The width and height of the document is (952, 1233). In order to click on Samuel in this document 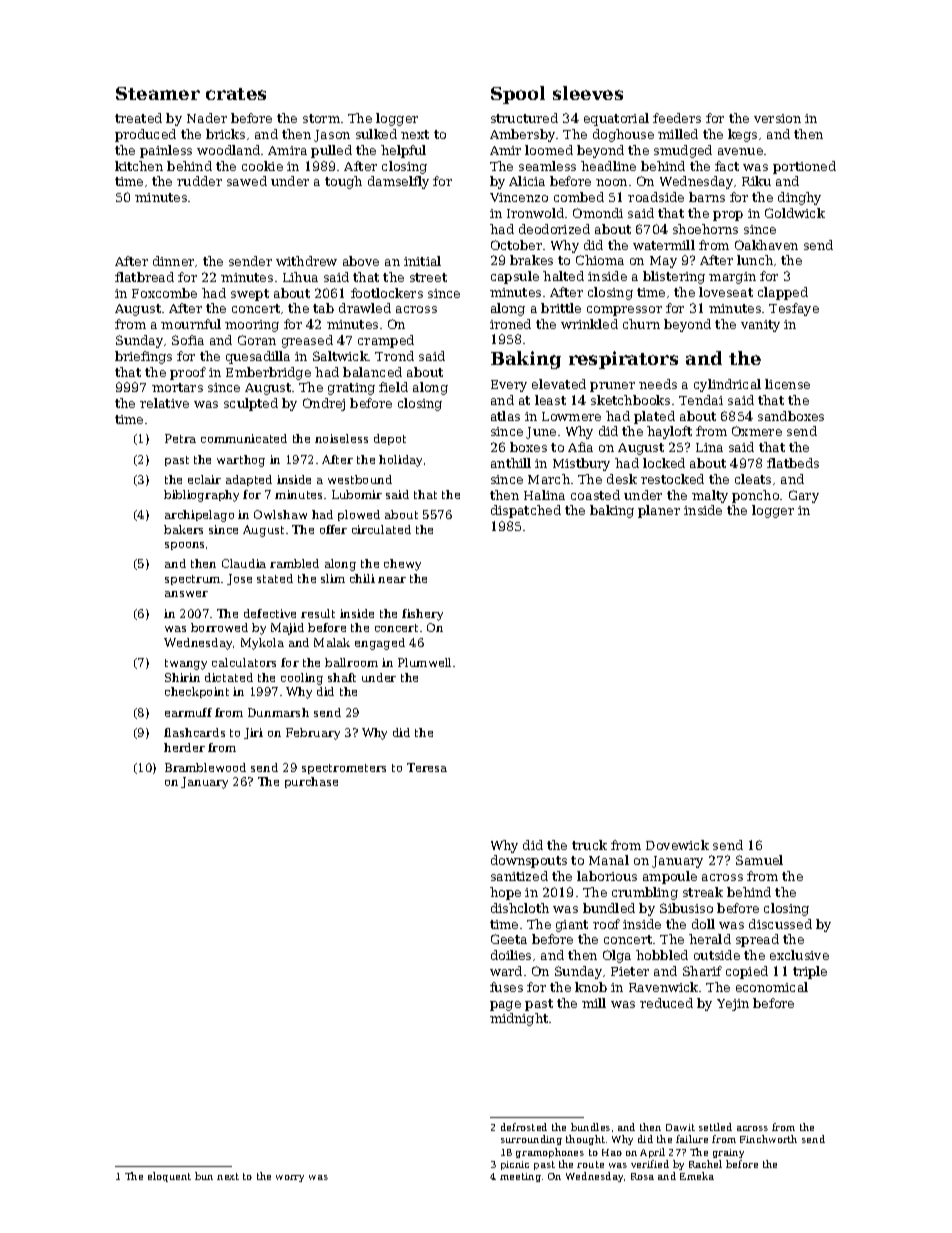, I will do `click(759, 860)`.
